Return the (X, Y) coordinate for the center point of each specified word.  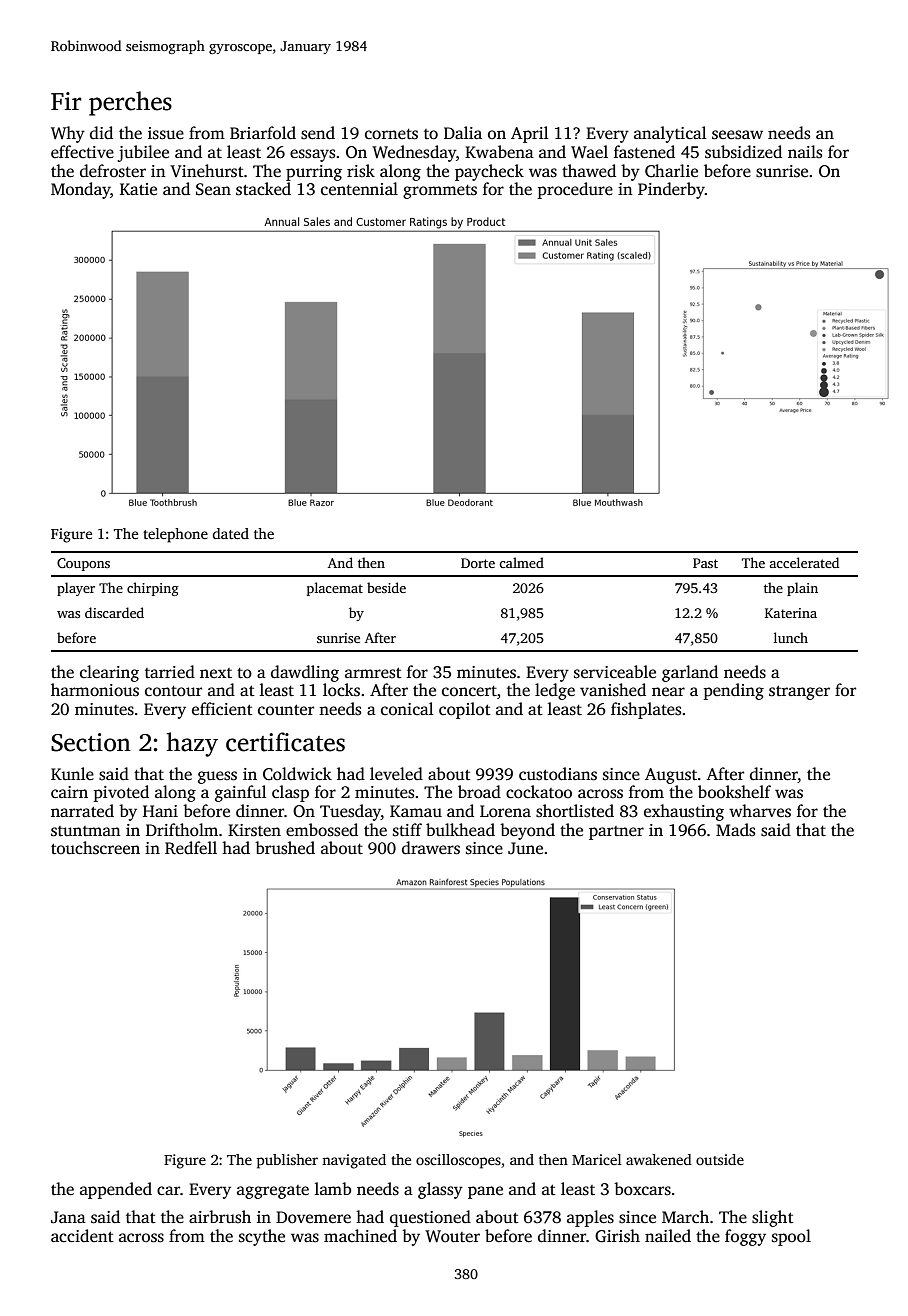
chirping (153, 589)
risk (361, 171)
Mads (735, 830)
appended (116, 1190)
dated (231, 533)
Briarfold (263, 133)
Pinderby (671, 190)
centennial (359, 189)
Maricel (597, 1159)
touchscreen (95, 848)
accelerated (804, 562)
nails (805, 152)
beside (386, 587)
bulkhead (460, 830)
